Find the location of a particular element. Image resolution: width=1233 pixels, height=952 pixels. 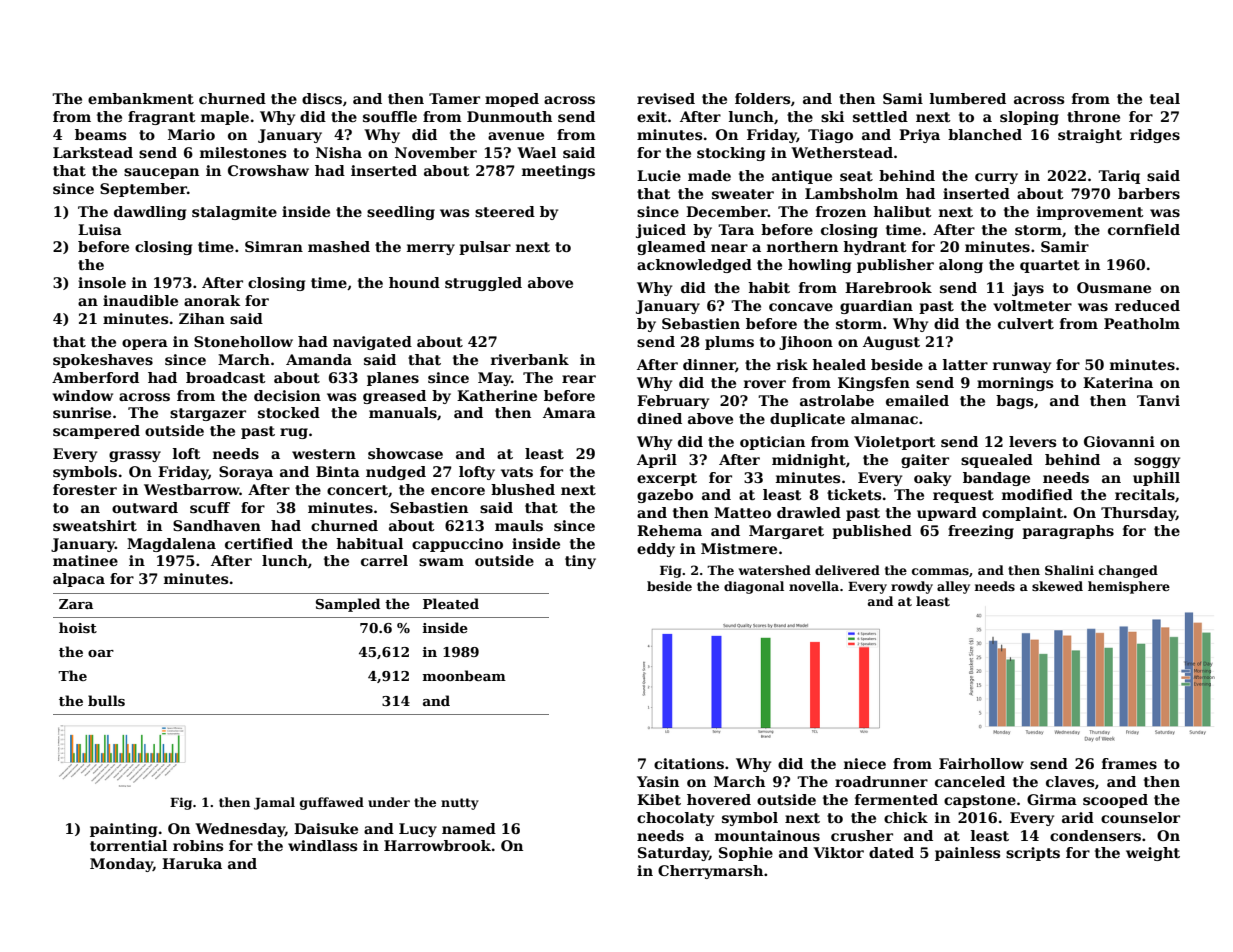

Magdalena is located at coordinates (171, 545).
